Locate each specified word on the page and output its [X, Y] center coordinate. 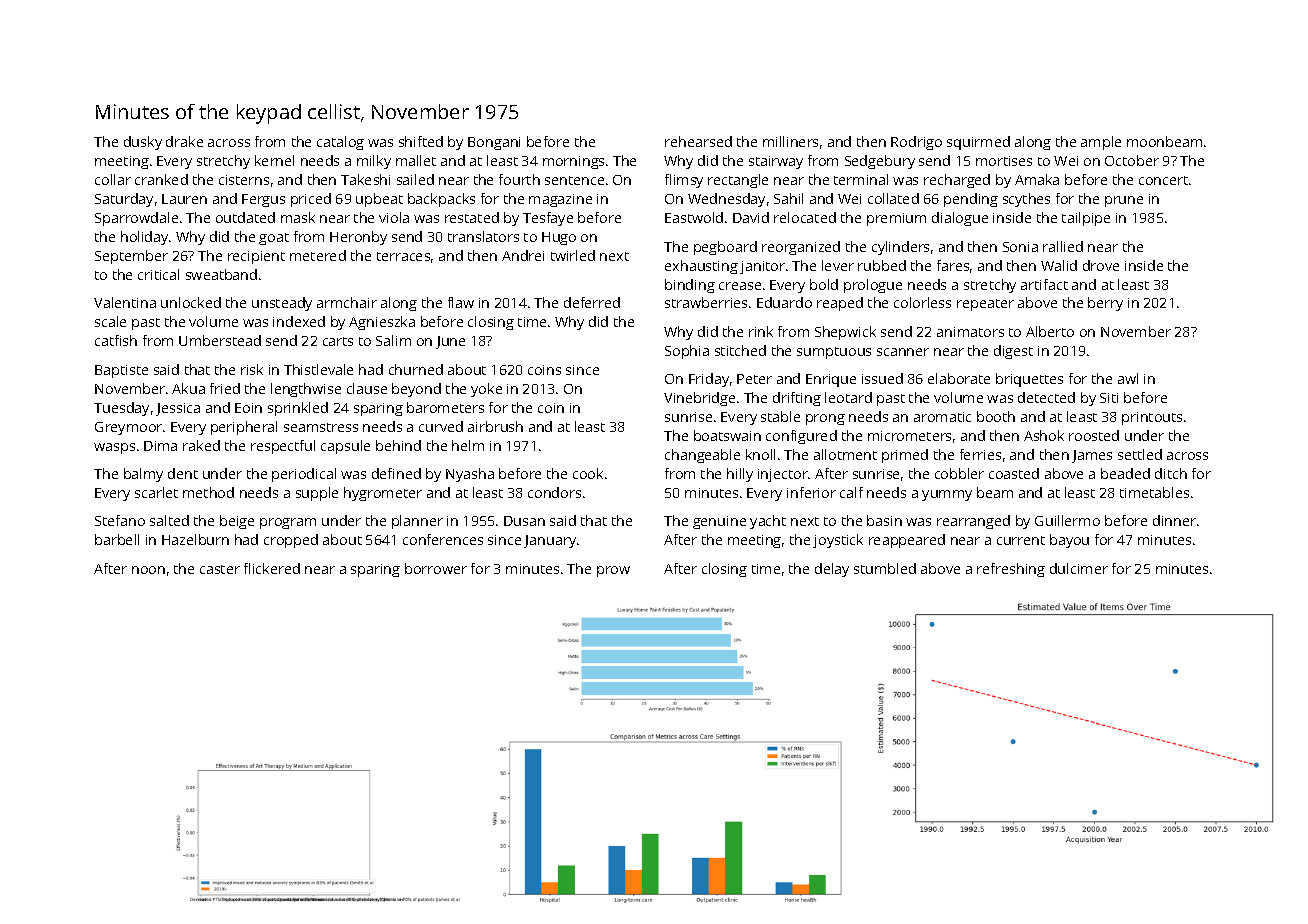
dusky [143, 143]
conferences [443, 539]
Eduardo [784, 302]
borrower [436, 568]
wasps [114, 448]
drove [1101, 265]
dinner [1174, 520]
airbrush [495, 426]
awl [1128, 378]
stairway [776, 162]
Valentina [125, 302]
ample [1101, 143]
